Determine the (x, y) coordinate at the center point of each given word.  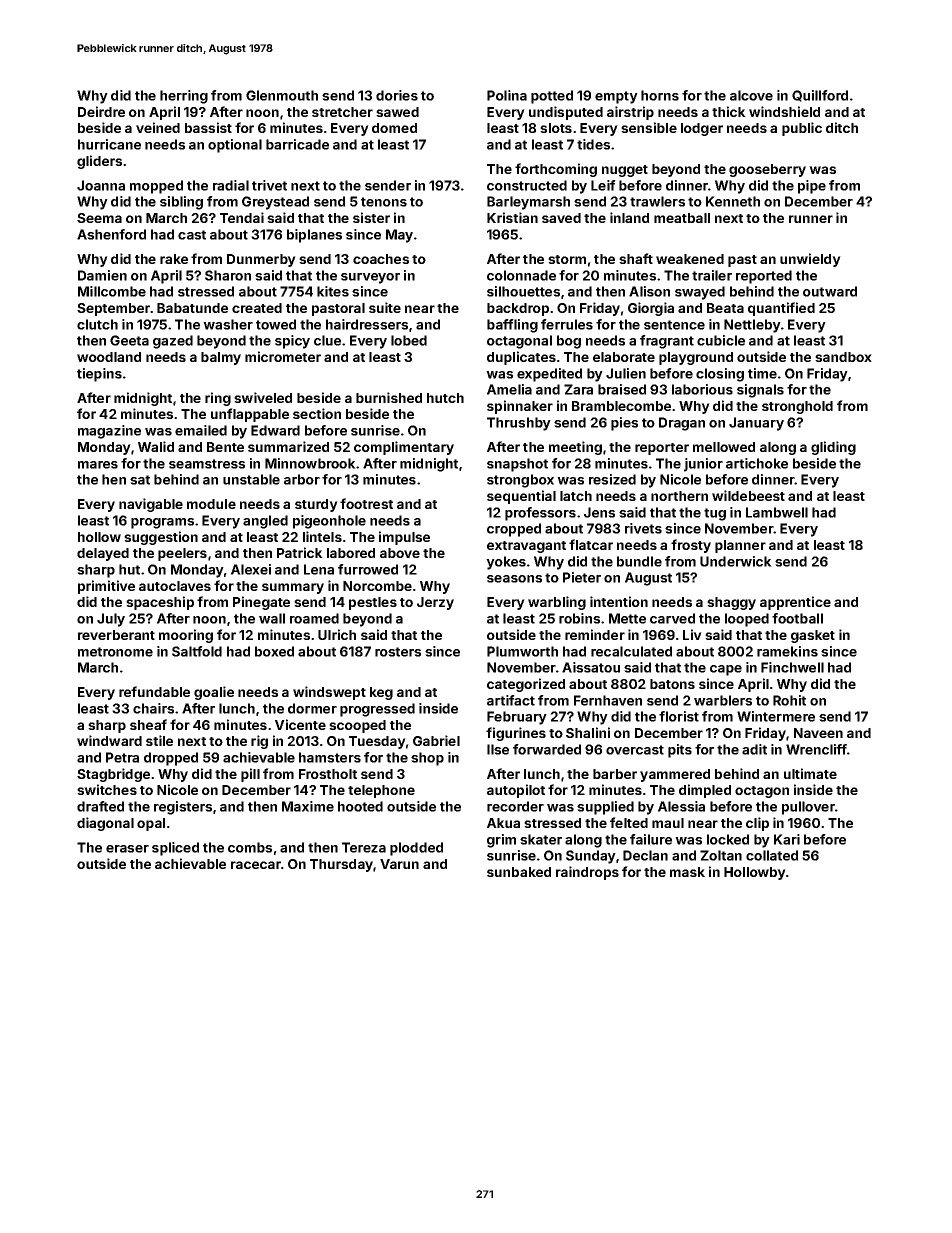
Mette (627, 618)
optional (235, 146)
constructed (527, 185)
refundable (154, 691)
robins (579, 618)
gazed (173, 342)
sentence (674, 325)
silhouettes (523, 291)
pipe (812, 187)
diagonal (105, 824)
